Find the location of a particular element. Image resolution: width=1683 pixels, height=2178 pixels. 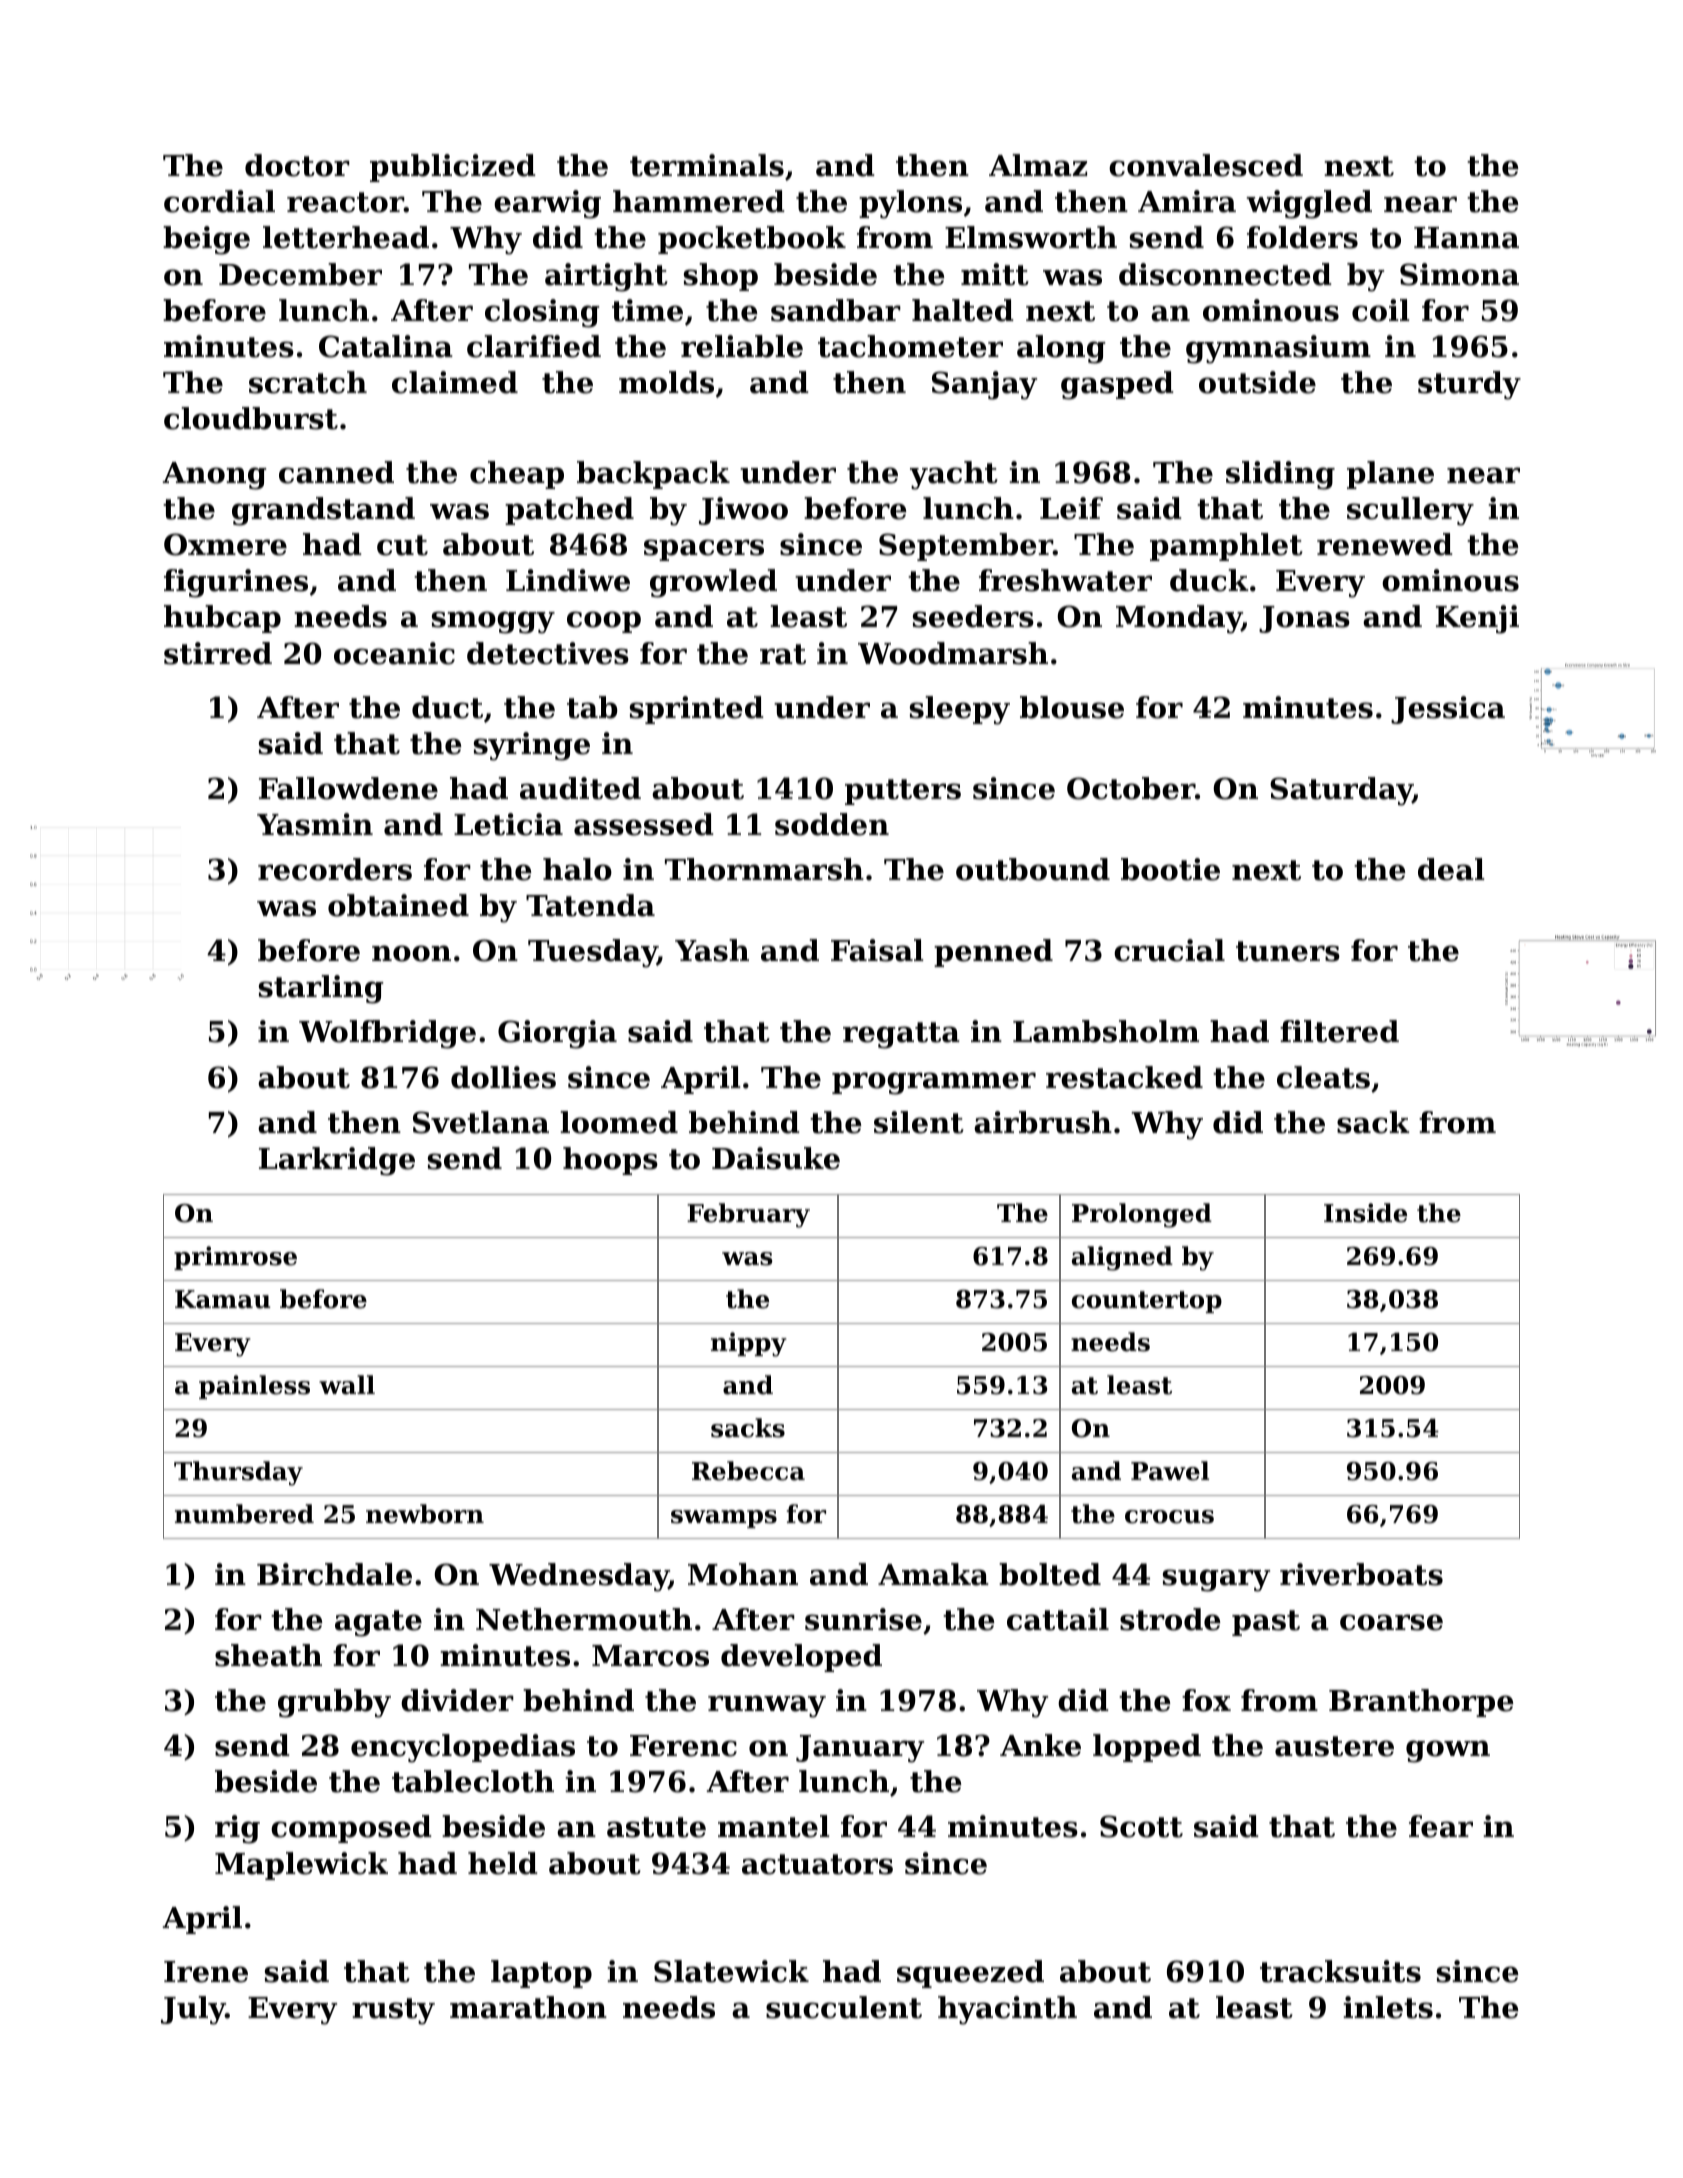

Faisal is located at coordinates (877, 950).
